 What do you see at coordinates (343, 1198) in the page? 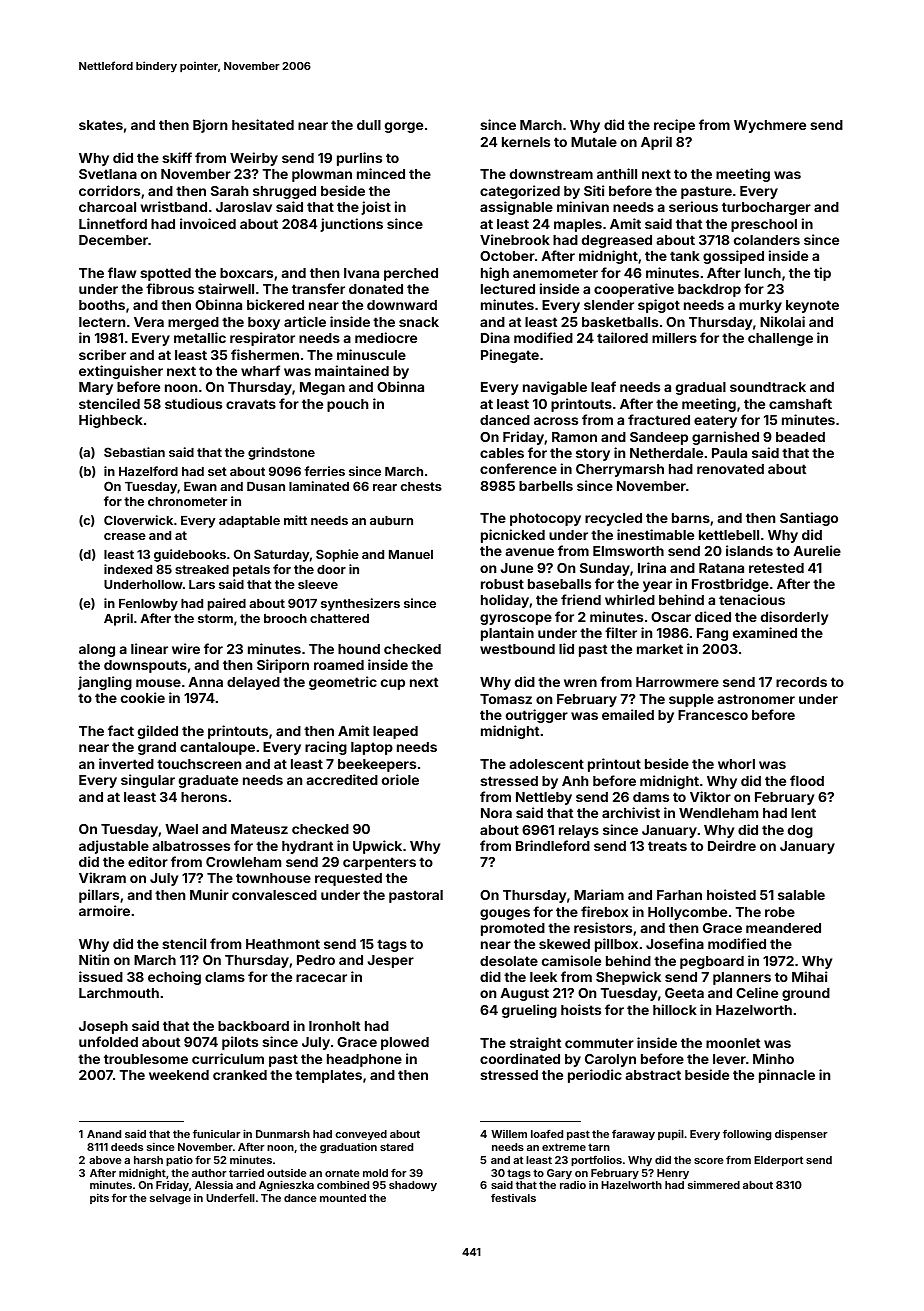
I see `mounted` at bounding box center [343, 1198].
